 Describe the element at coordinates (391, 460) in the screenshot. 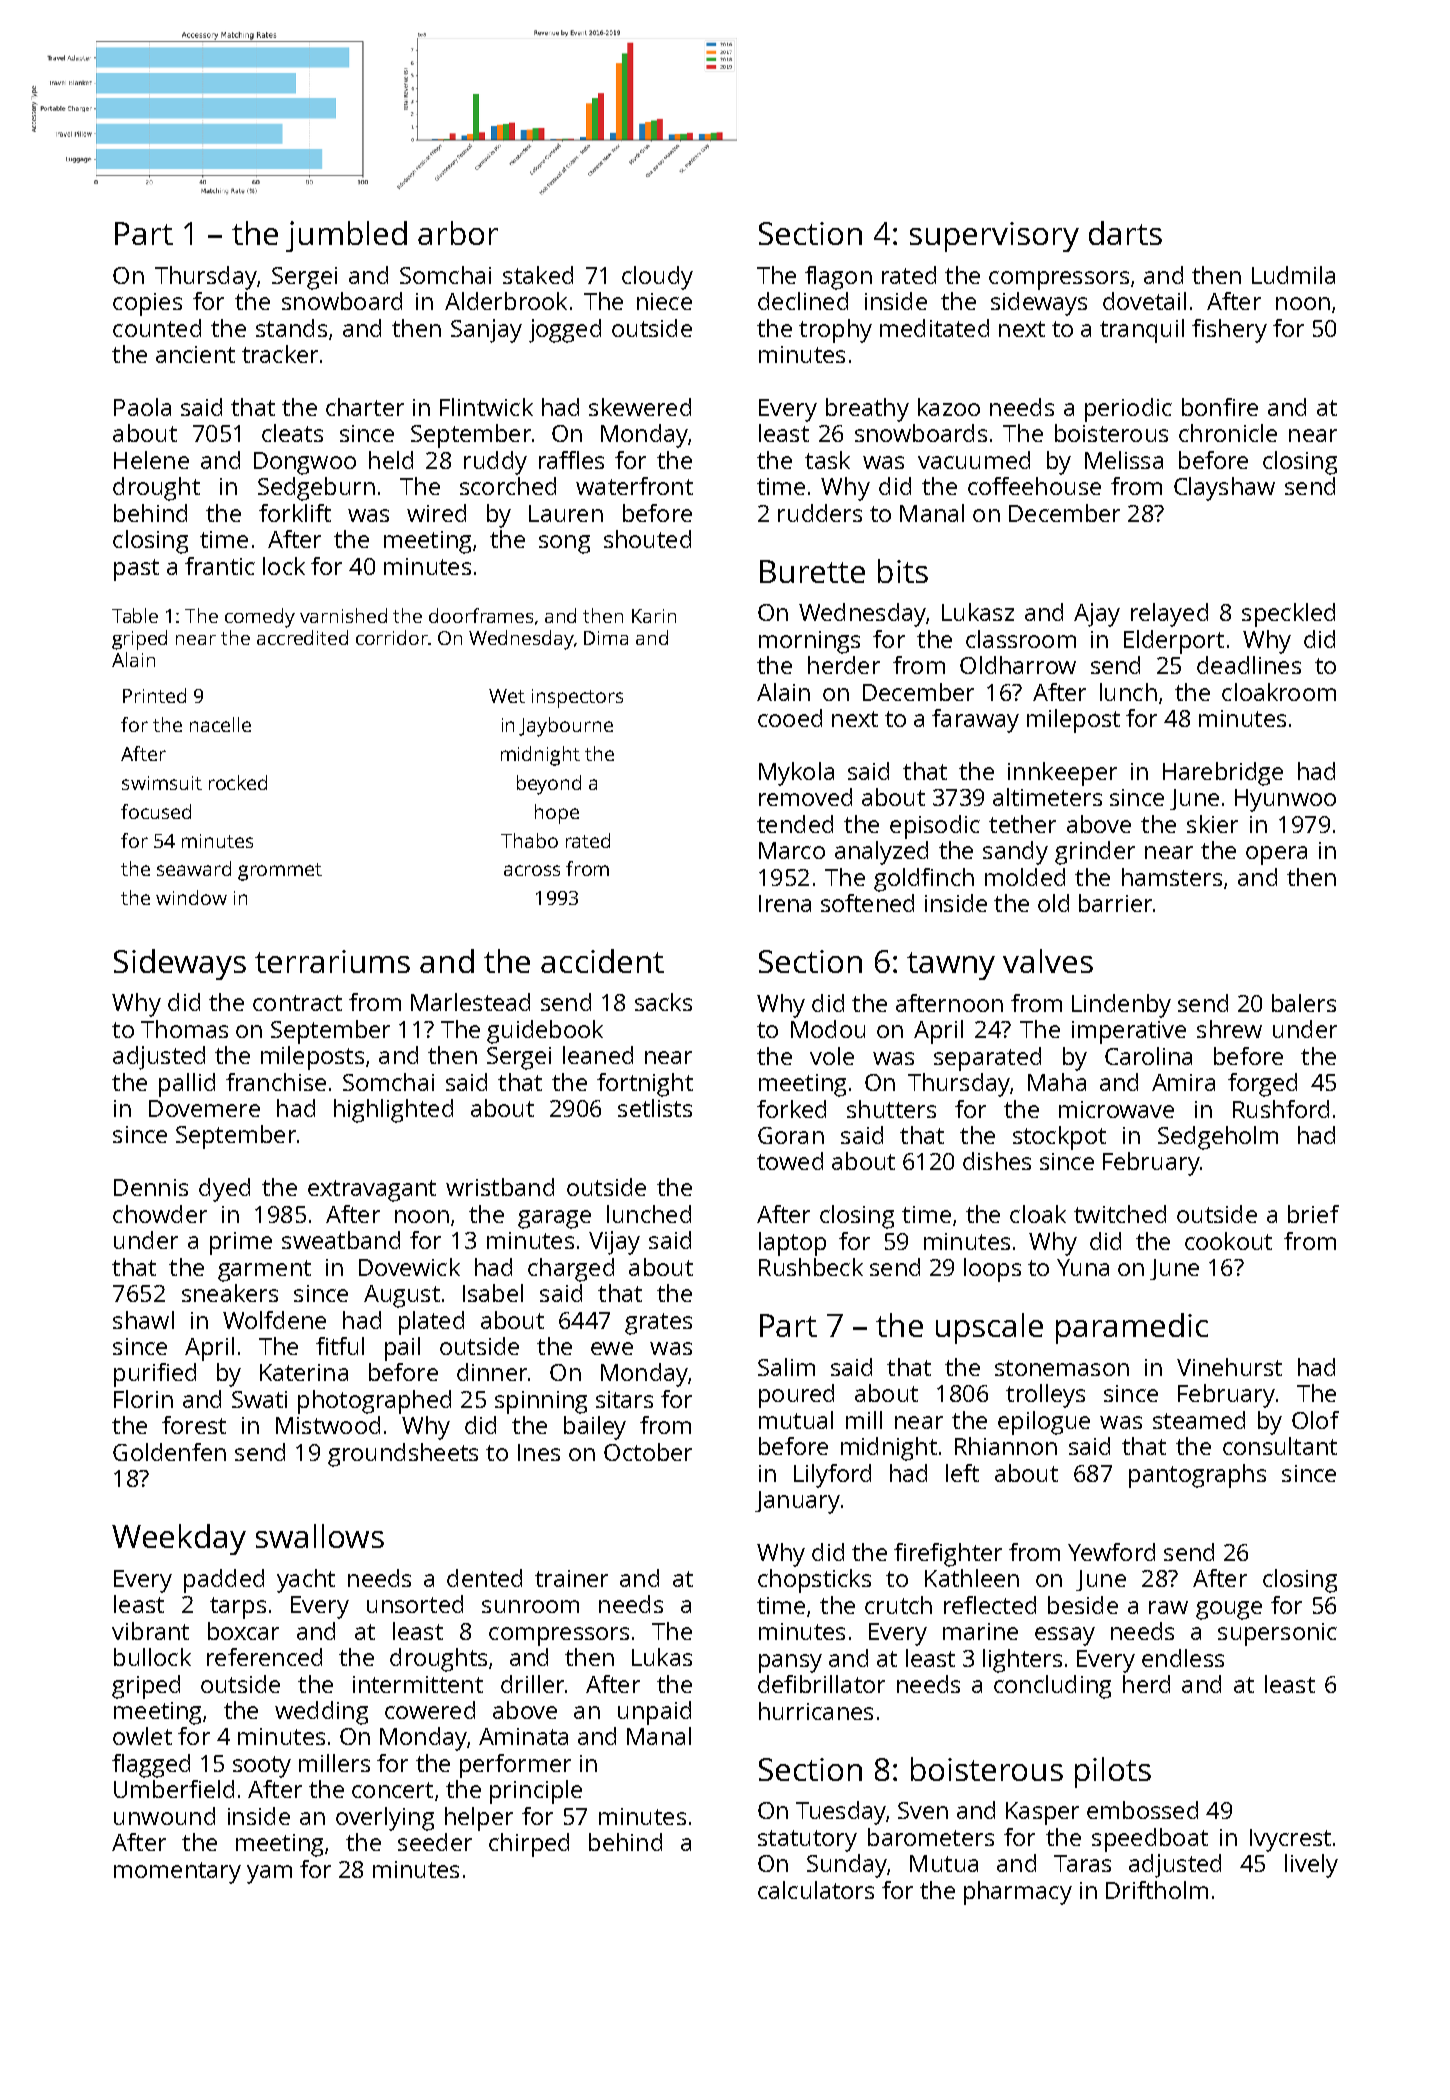

I see `held` at that location.
